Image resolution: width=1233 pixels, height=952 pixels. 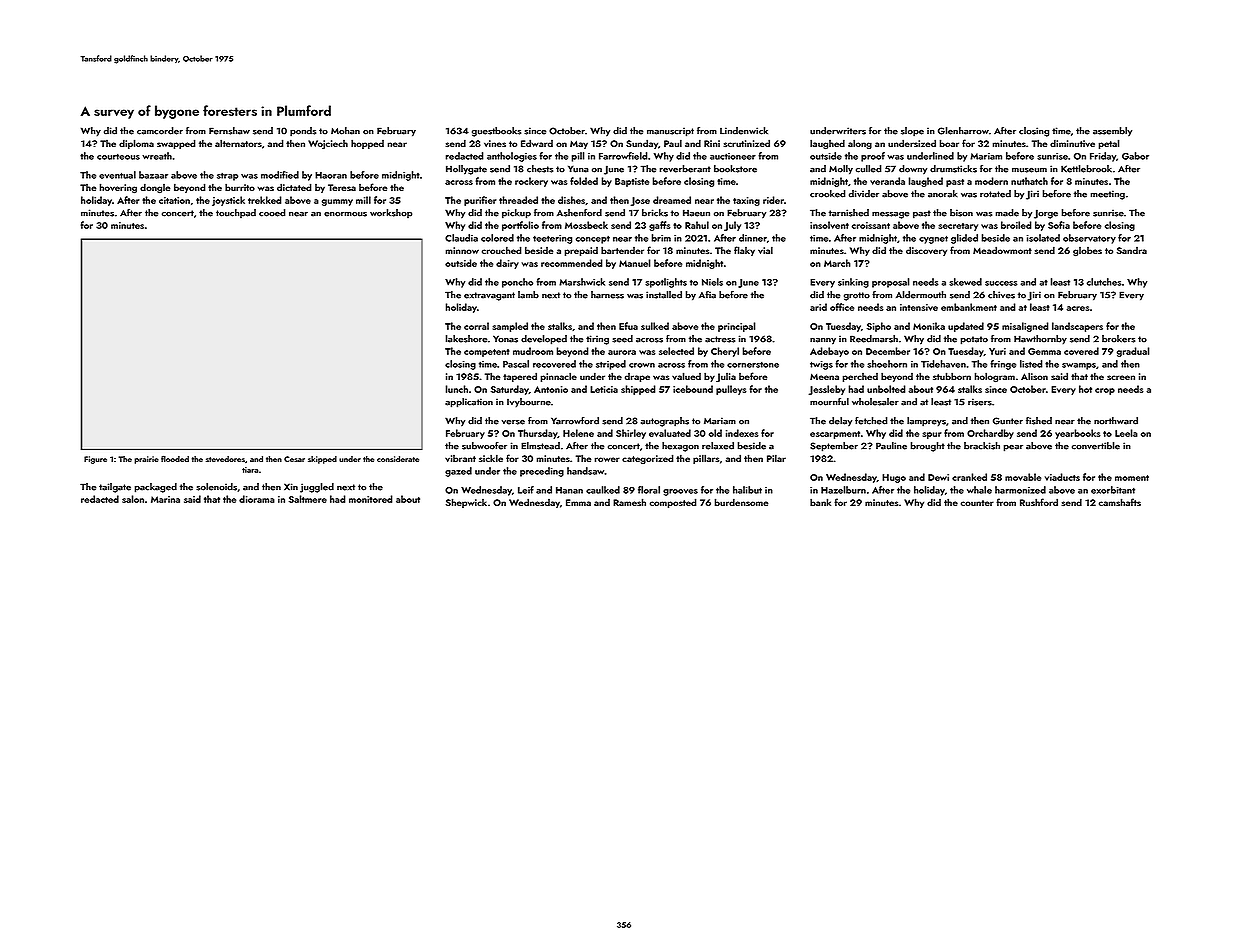 I want to click on application, so click(x=469, y=403).
